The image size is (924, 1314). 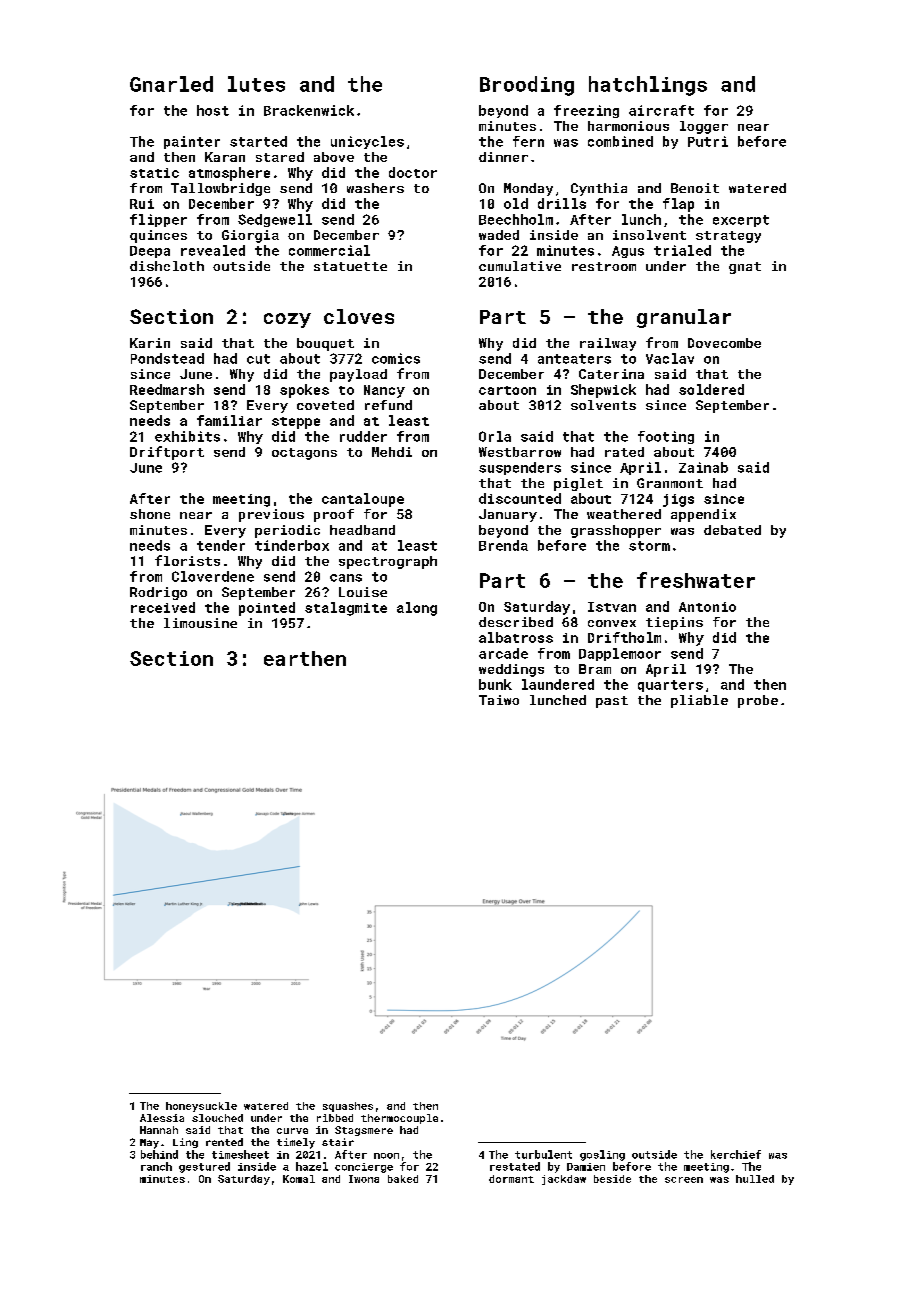 What do you see at coordinates (275, 220) in the image?
I see `Sedgewell` at bounding box center [275, 220].
